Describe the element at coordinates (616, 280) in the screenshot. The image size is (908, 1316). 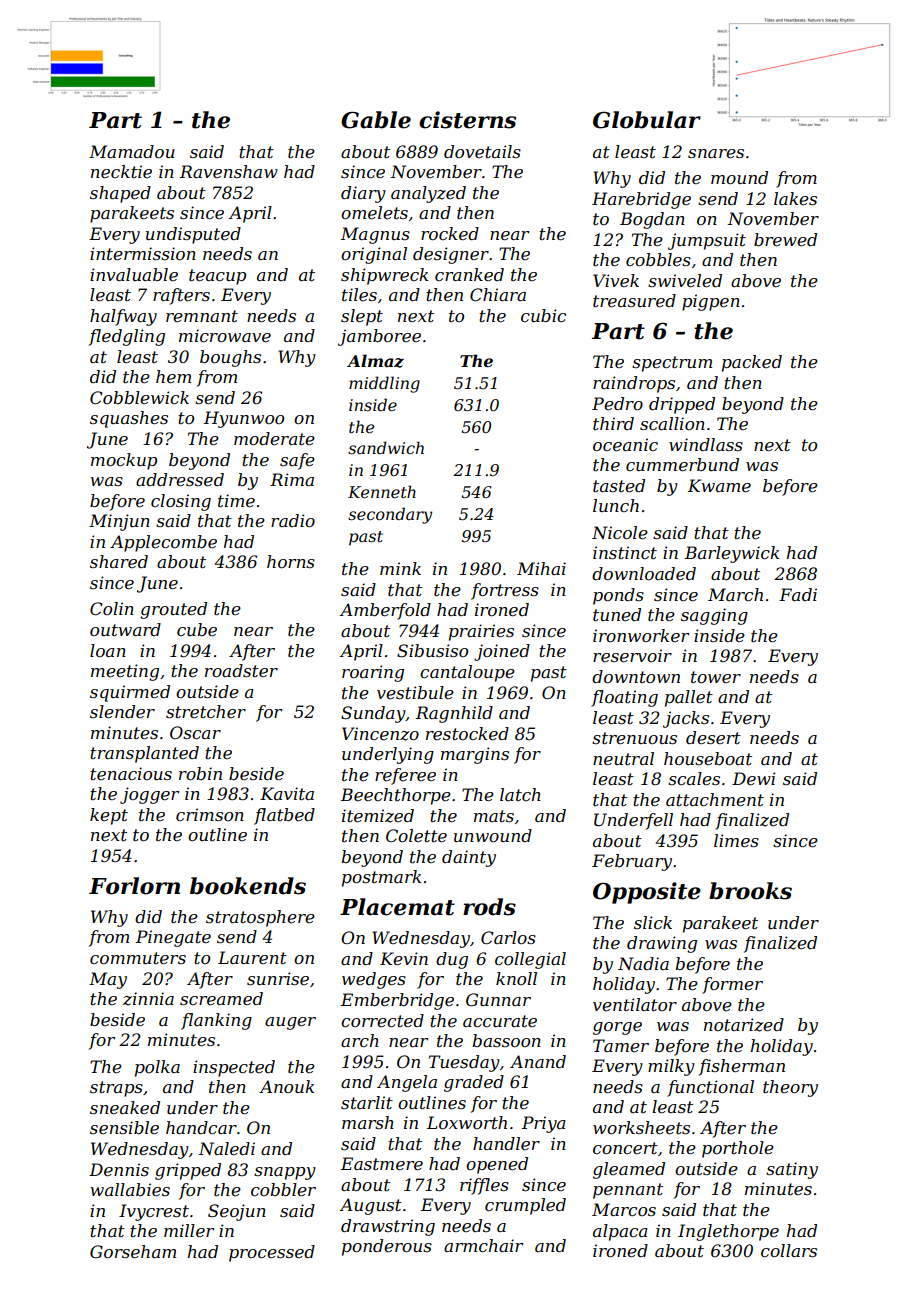
I see `Vivek` at that location.
